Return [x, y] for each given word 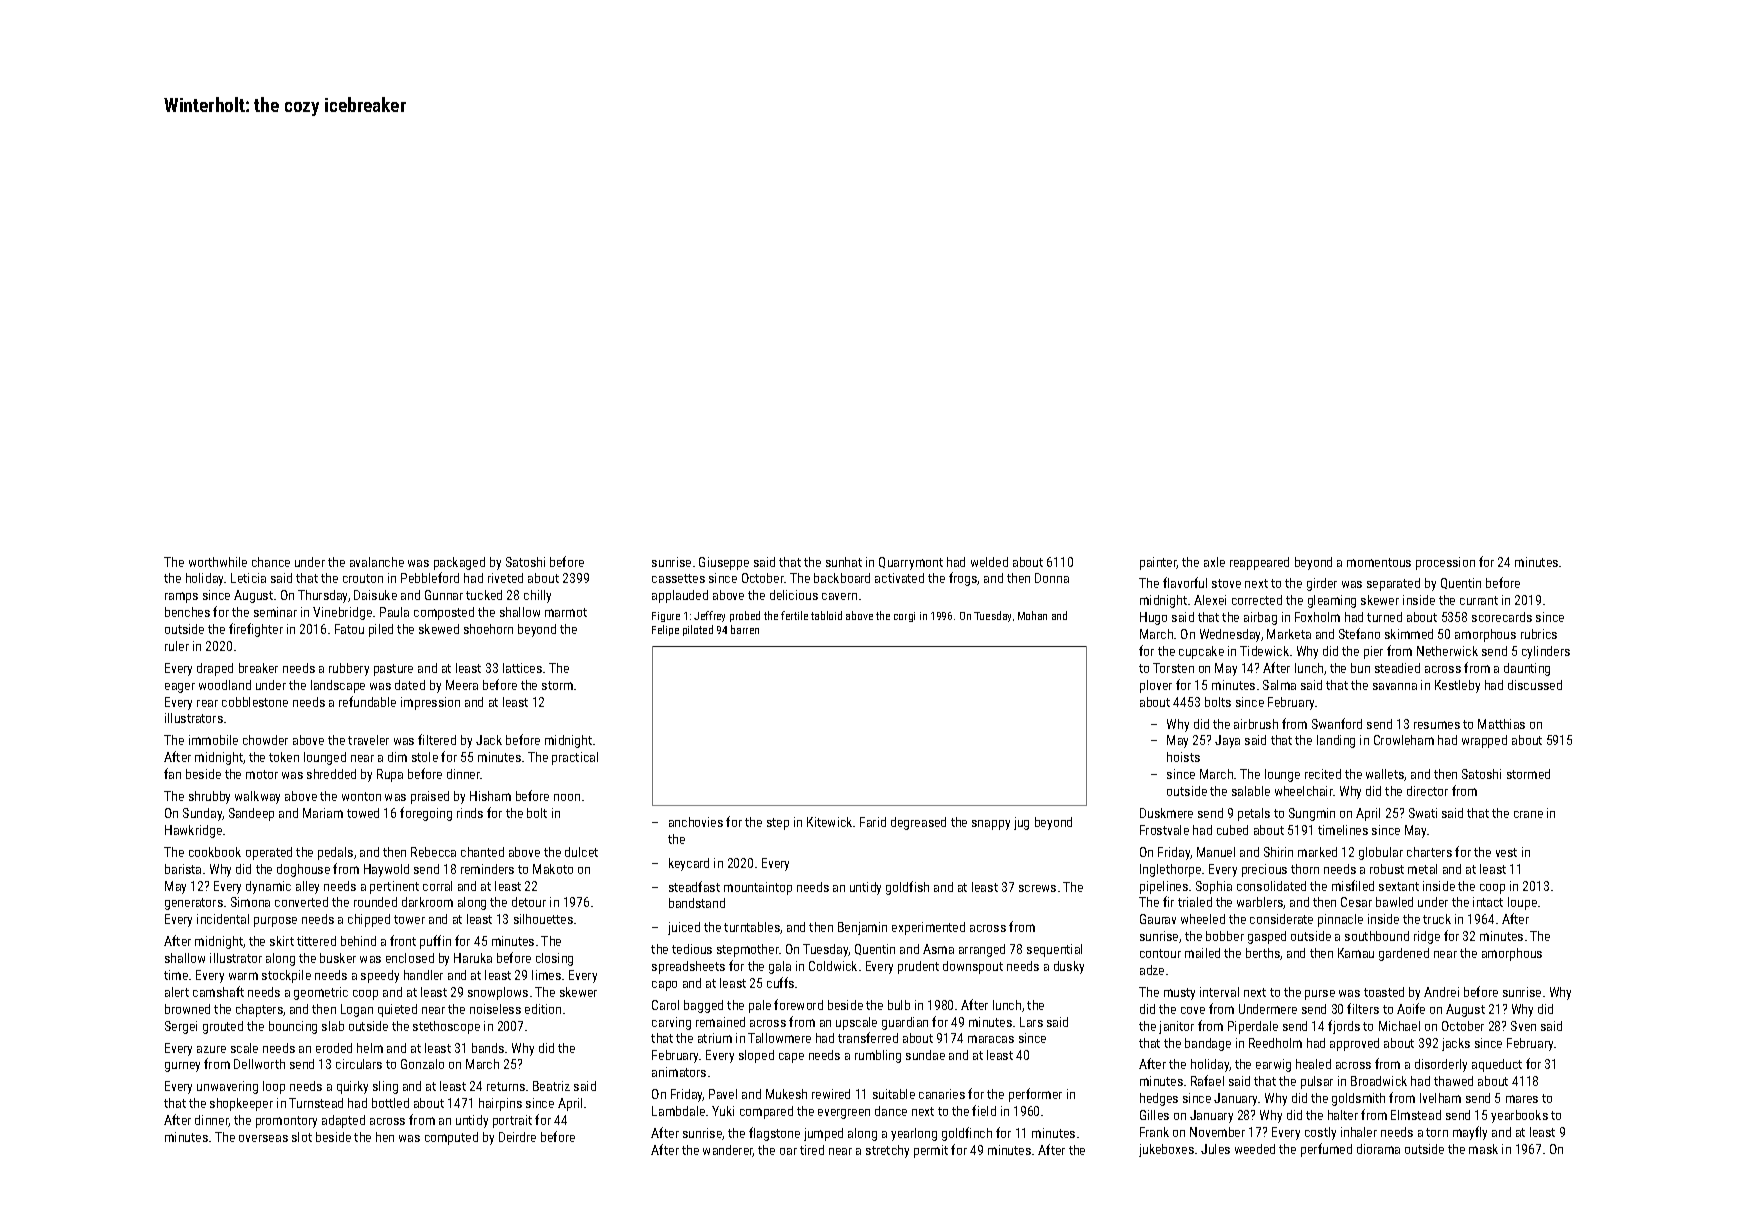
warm [243, 976]
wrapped [1484, 741]
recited [1323, 774]
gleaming [1332, 601]
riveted [505, 578]
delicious [794, 595]
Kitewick [829, 822]
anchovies [696, 822]
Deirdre [517, 1137]
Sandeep [251, 814]
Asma [938, 949]
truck [1437, 919]
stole [425, 757]
